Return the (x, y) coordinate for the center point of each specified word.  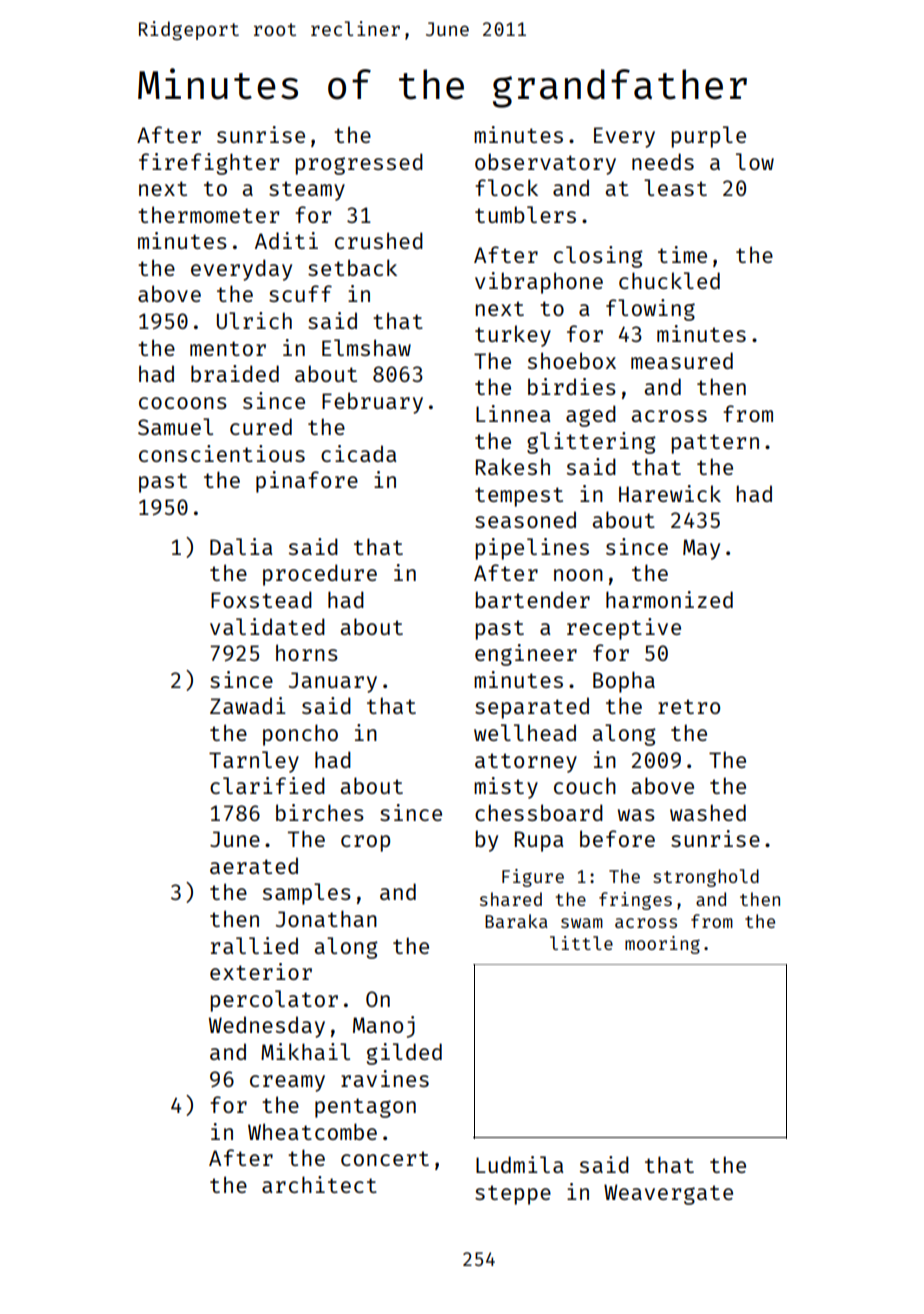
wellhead (525, 732)
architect (319, 1184)
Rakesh (513, 466)
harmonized (669, 599)
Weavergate (668, 1194)
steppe (513, 1195)
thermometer (208, 214)
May (701, 549)
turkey (513, 336)
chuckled (669, 280)
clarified (267, 785)
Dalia (241, 546)
